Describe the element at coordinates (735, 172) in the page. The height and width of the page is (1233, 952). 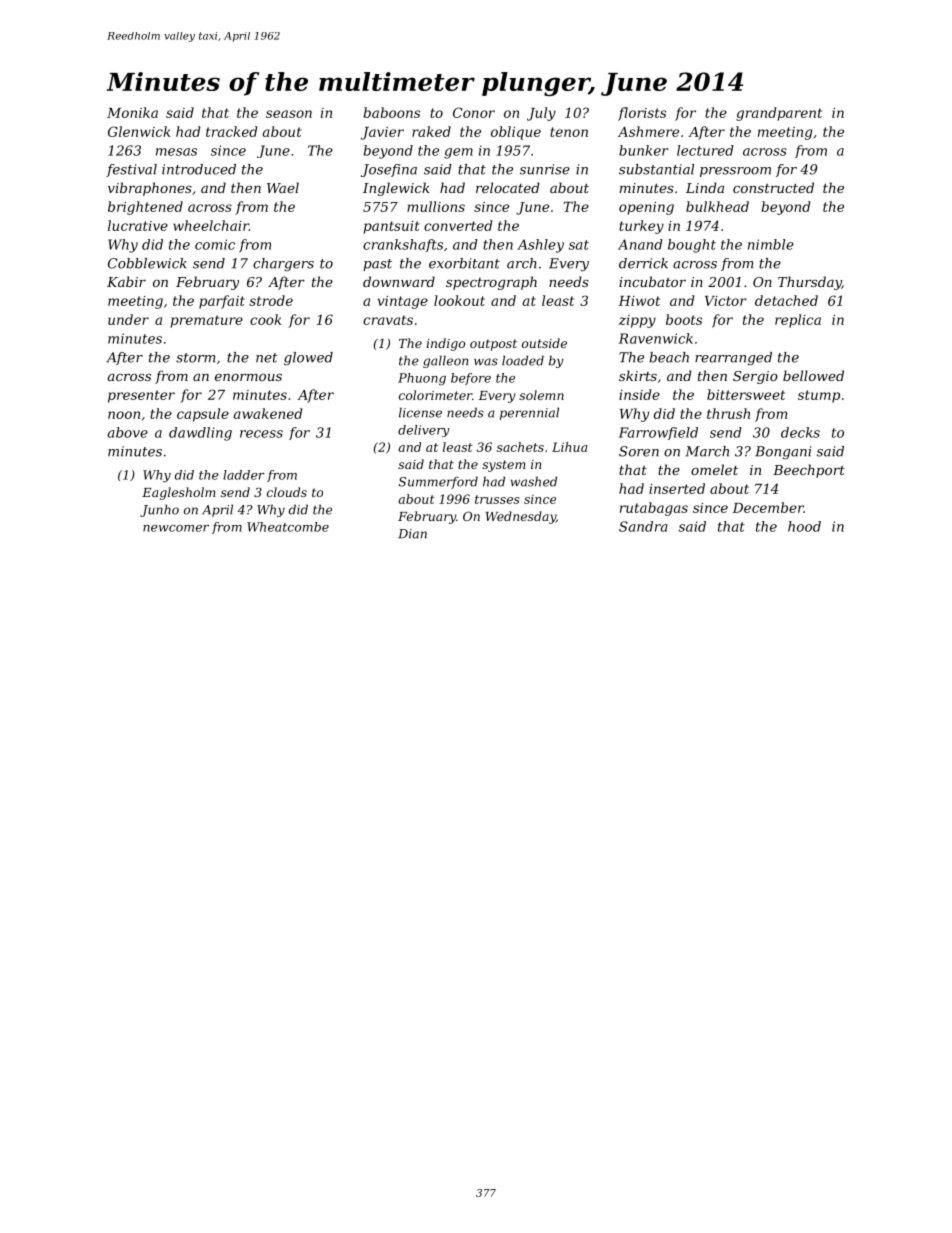
I see `pressroom` at that location.
